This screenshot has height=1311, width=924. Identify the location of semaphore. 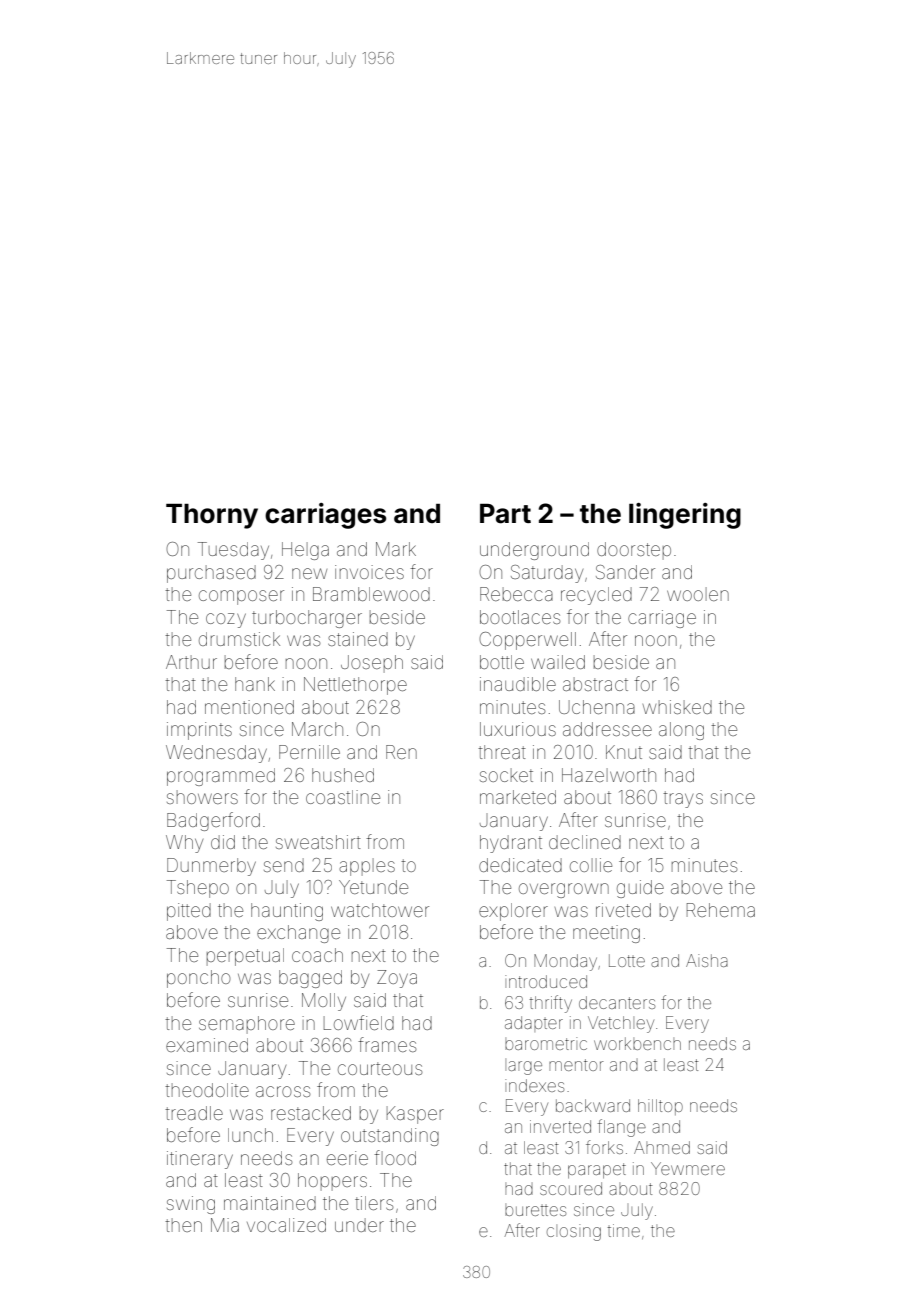
(247, 1025).
